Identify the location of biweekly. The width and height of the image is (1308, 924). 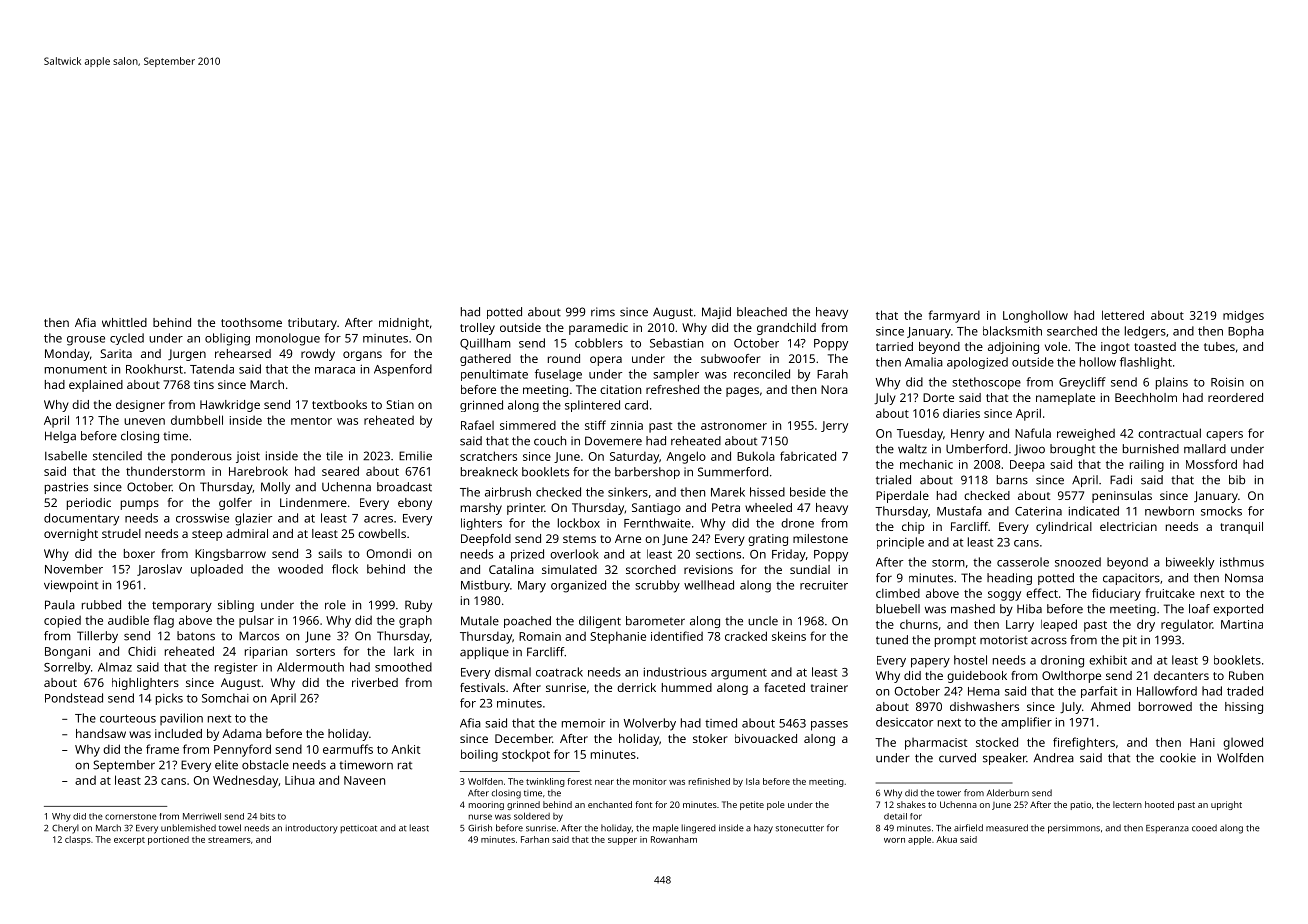
(1190, 563).
